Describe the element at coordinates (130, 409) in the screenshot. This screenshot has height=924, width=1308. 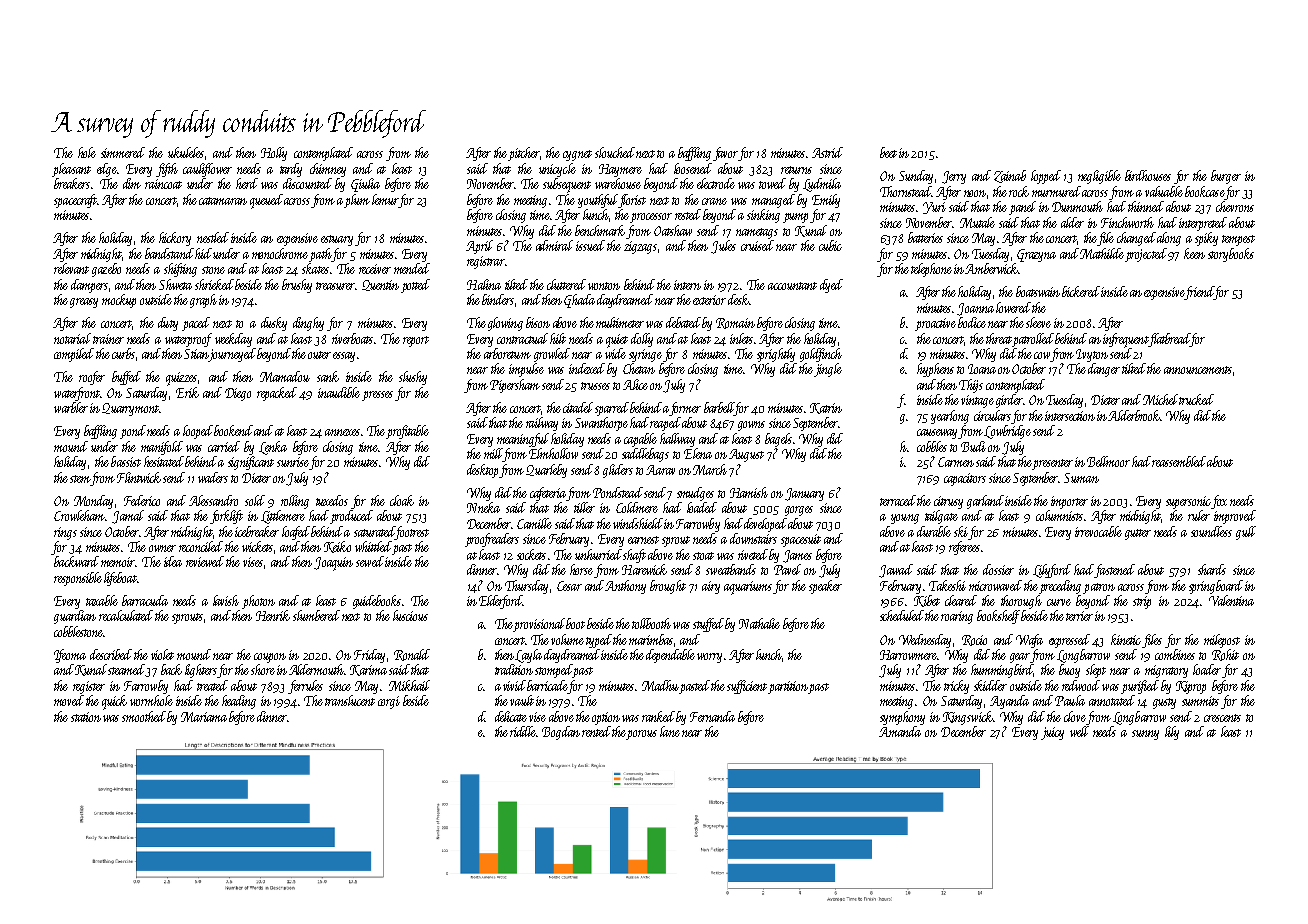
I see `Quarrymont` at that location.
